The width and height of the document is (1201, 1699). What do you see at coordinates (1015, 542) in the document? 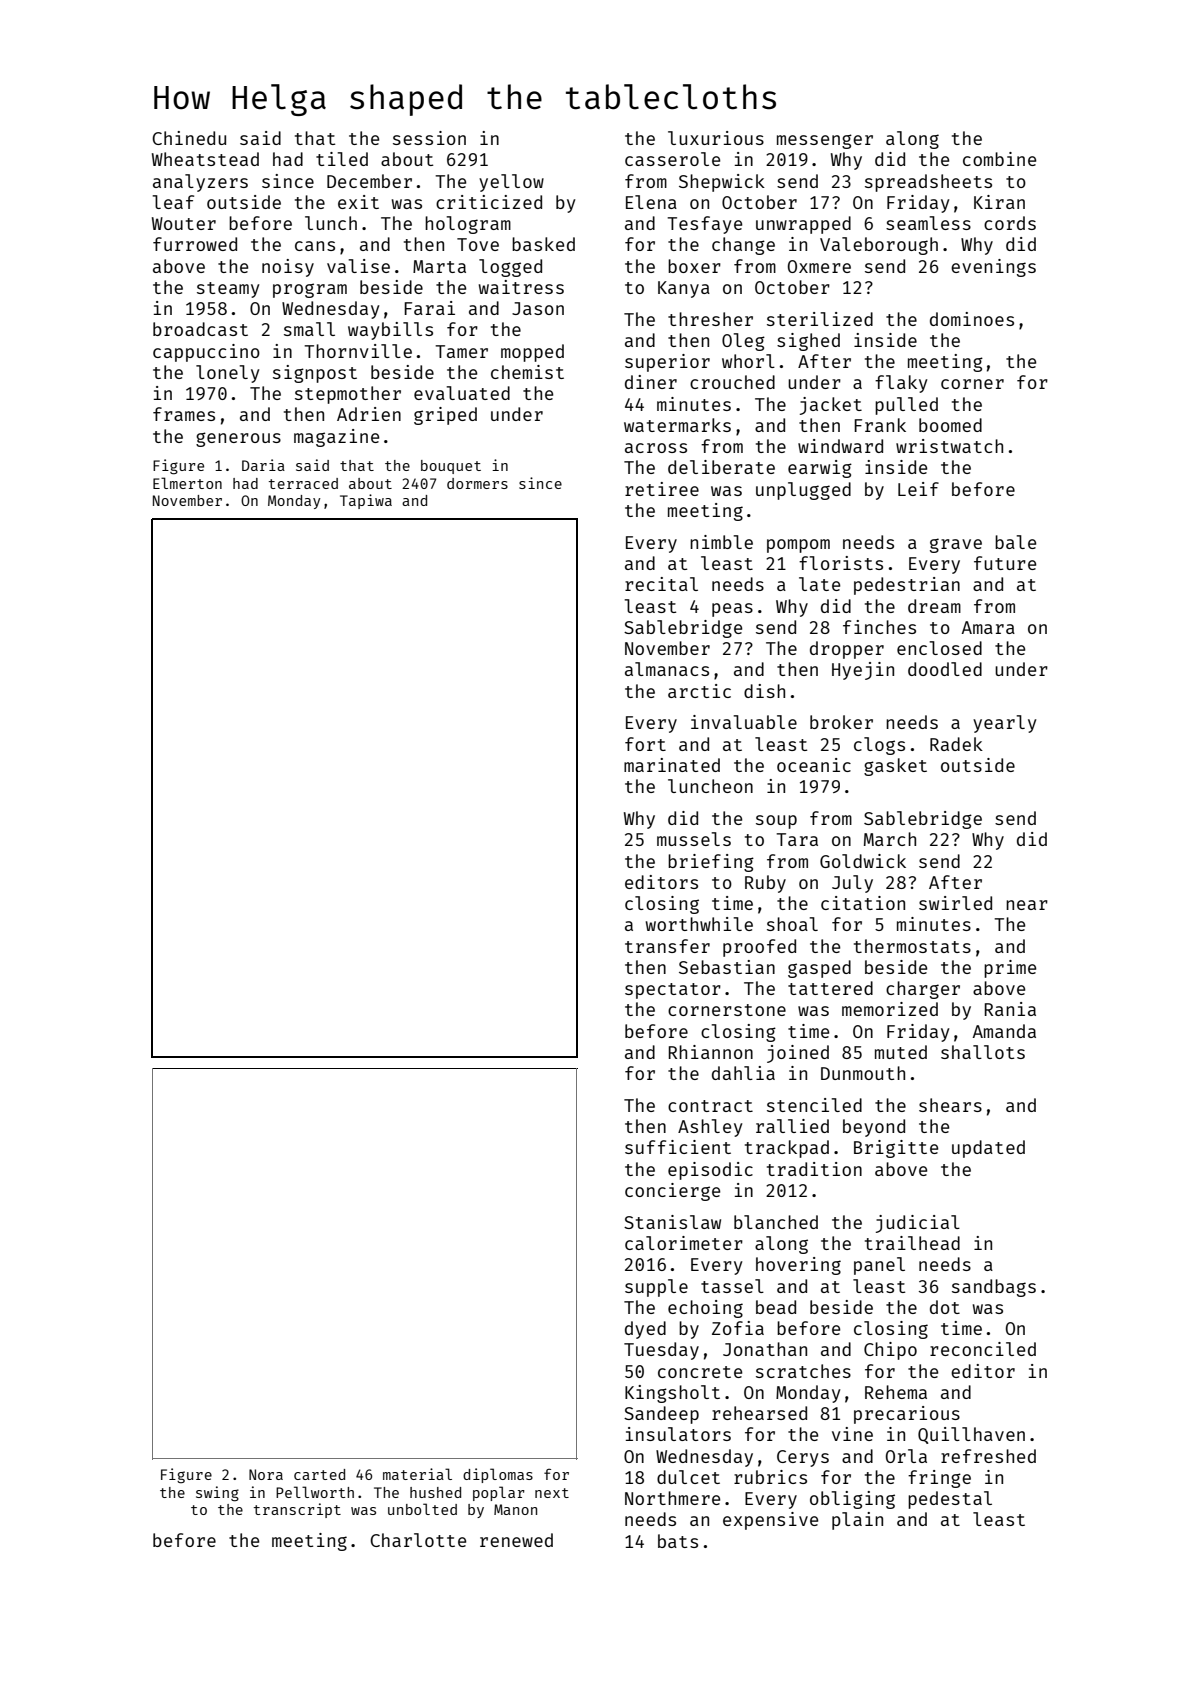
I see `bale` at bounding box center [1015, 542].
